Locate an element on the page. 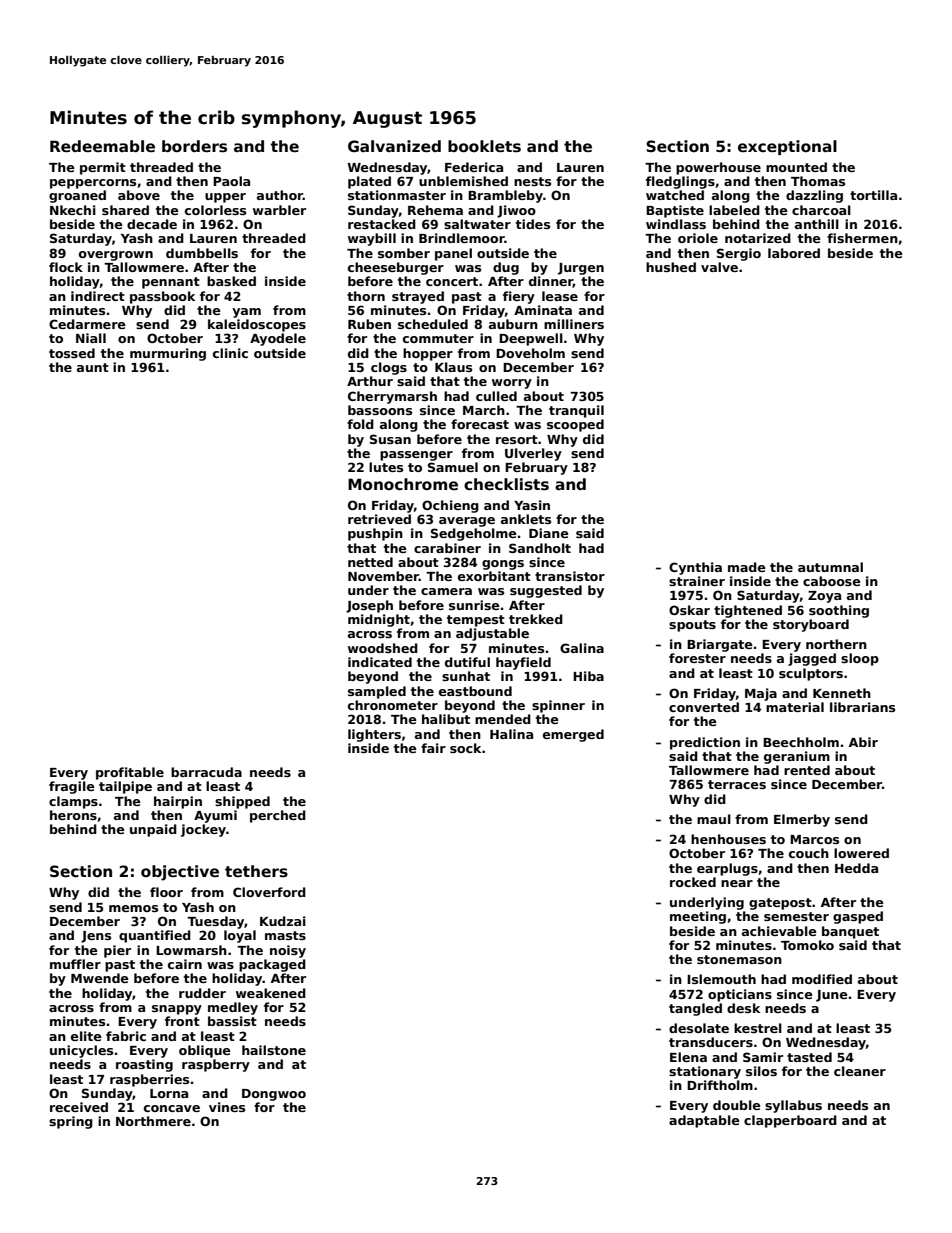  Northmere is located at coordinates (153, 1121).
